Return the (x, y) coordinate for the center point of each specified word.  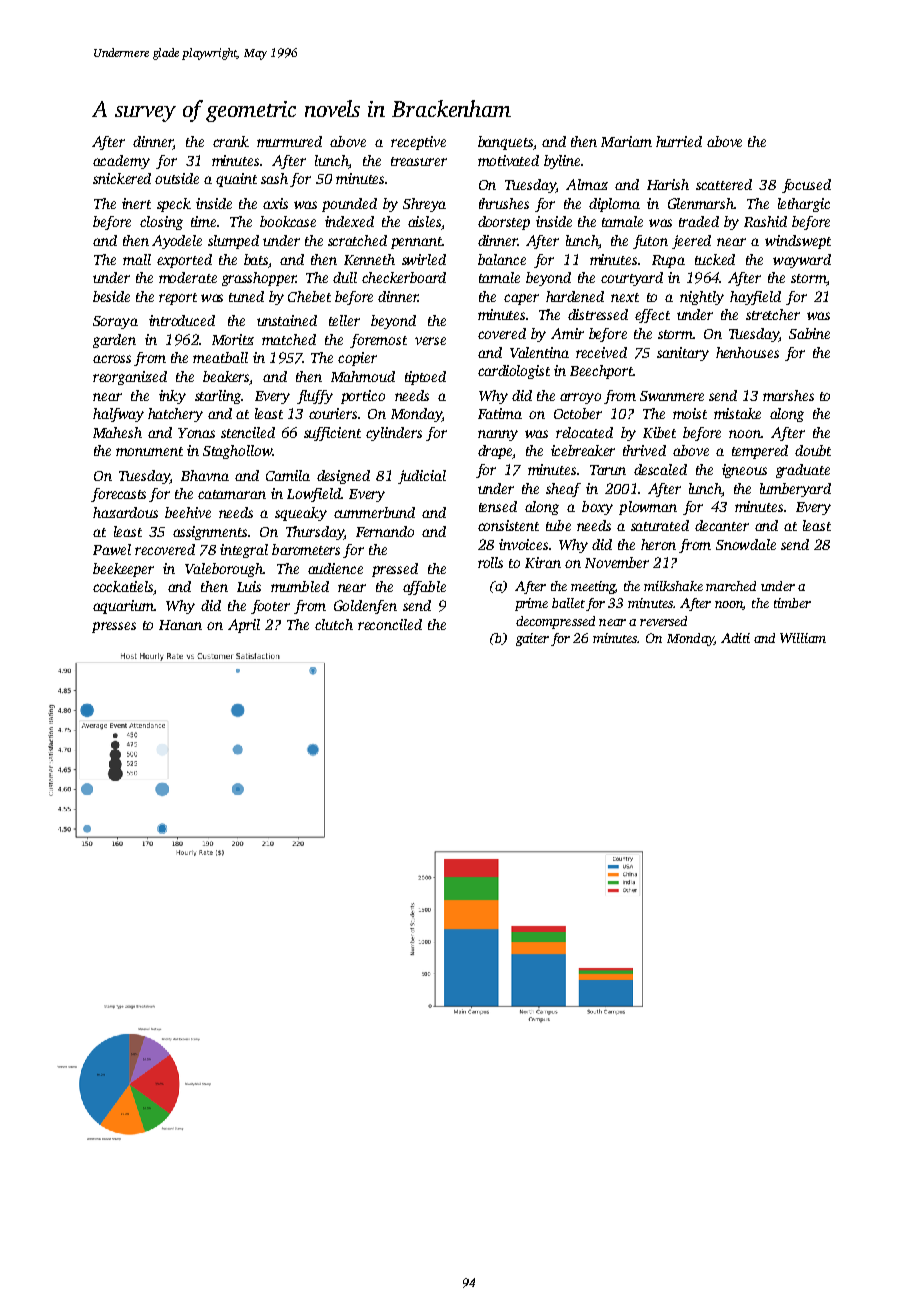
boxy (597, 508)
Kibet (659, 432)
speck (174, 205)
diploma (614, 205)
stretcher (773, 314)
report (178, 299)
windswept (798, 242)
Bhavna (205, 475)
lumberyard (795, 490)
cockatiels (123, 588)
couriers (333, 413)
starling (218, 397)
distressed (598, 314)
